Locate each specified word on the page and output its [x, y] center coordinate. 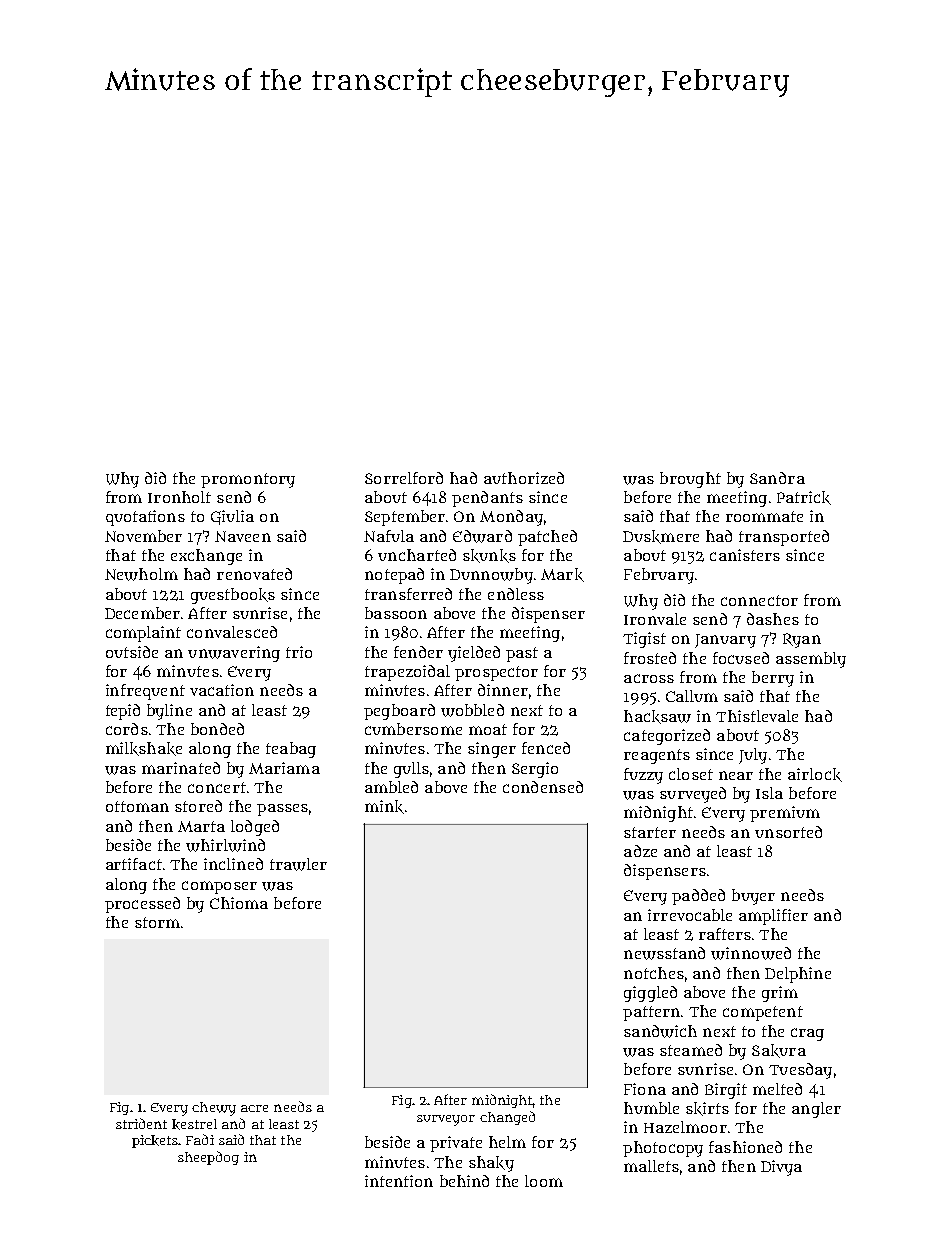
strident [141, 1123]
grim [780, 994]
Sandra [777, 478]
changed [507, 1118]
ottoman [137, 806]
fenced [546, 748]
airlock [815, 775]
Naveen [243, 536]
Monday [511, 518]
